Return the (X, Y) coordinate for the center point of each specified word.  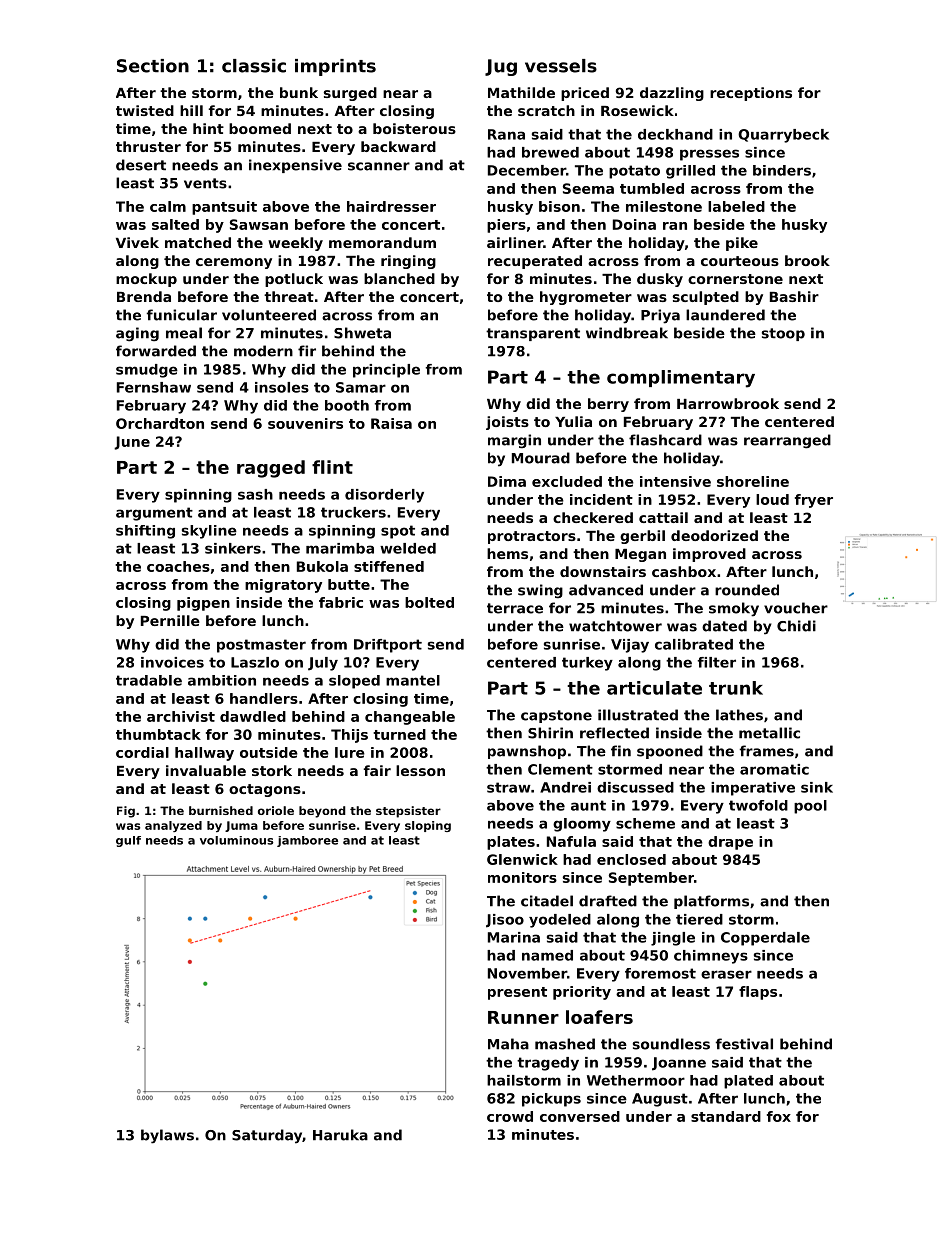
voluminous (236, 840)
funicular (182, 315)
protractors (532, 537)
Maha (508, 1044)
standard (726, 1116)
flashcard (665, 440)
